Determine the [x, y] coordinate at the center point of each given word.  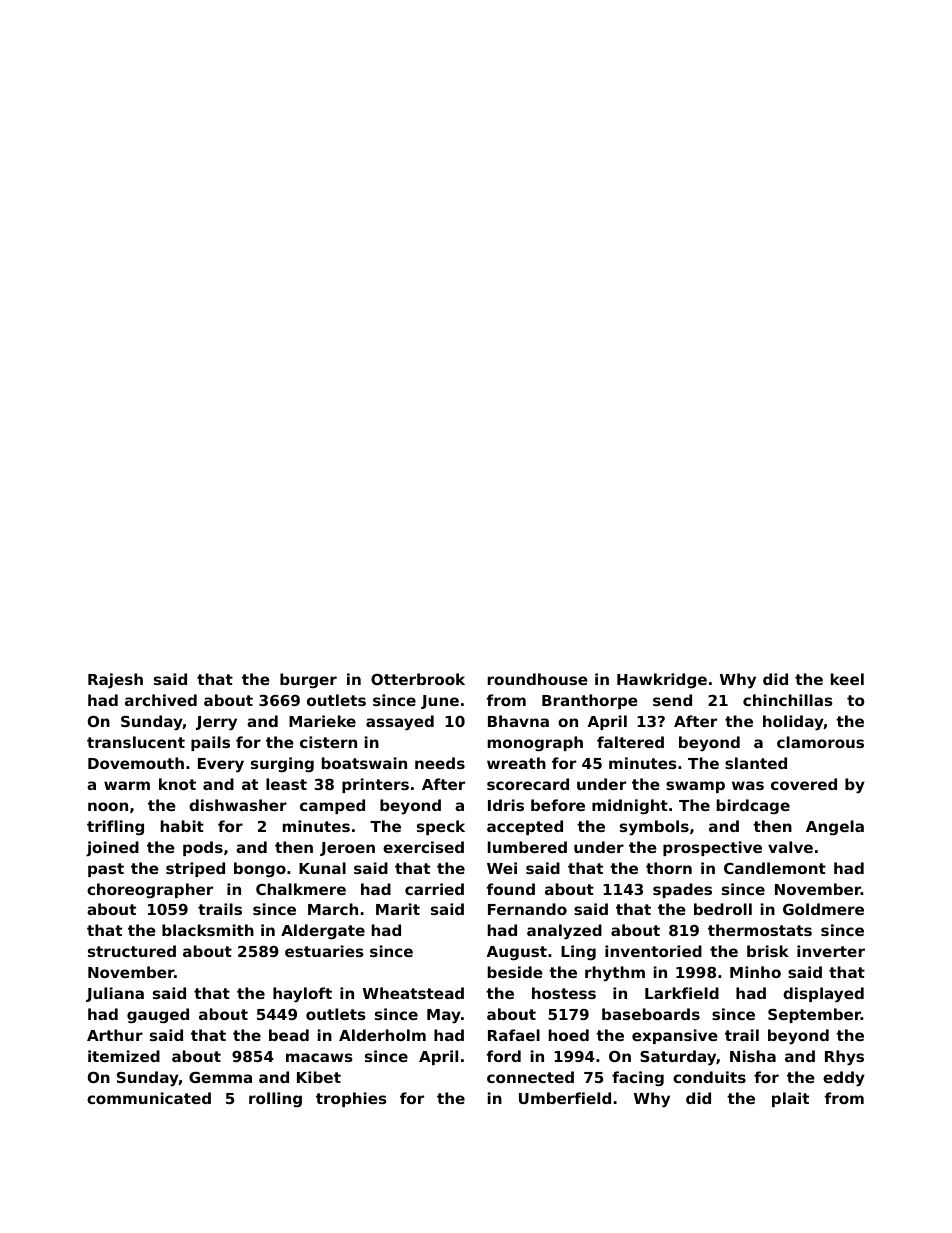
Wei [502, 868]
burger [308, 680]
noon [108, 806]
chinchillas [788, 700]
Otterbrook [418, 679]
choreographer [150, 890]
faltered [630, 742]
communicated [149, 1098]
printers [375, 785]
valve [790, 847]
